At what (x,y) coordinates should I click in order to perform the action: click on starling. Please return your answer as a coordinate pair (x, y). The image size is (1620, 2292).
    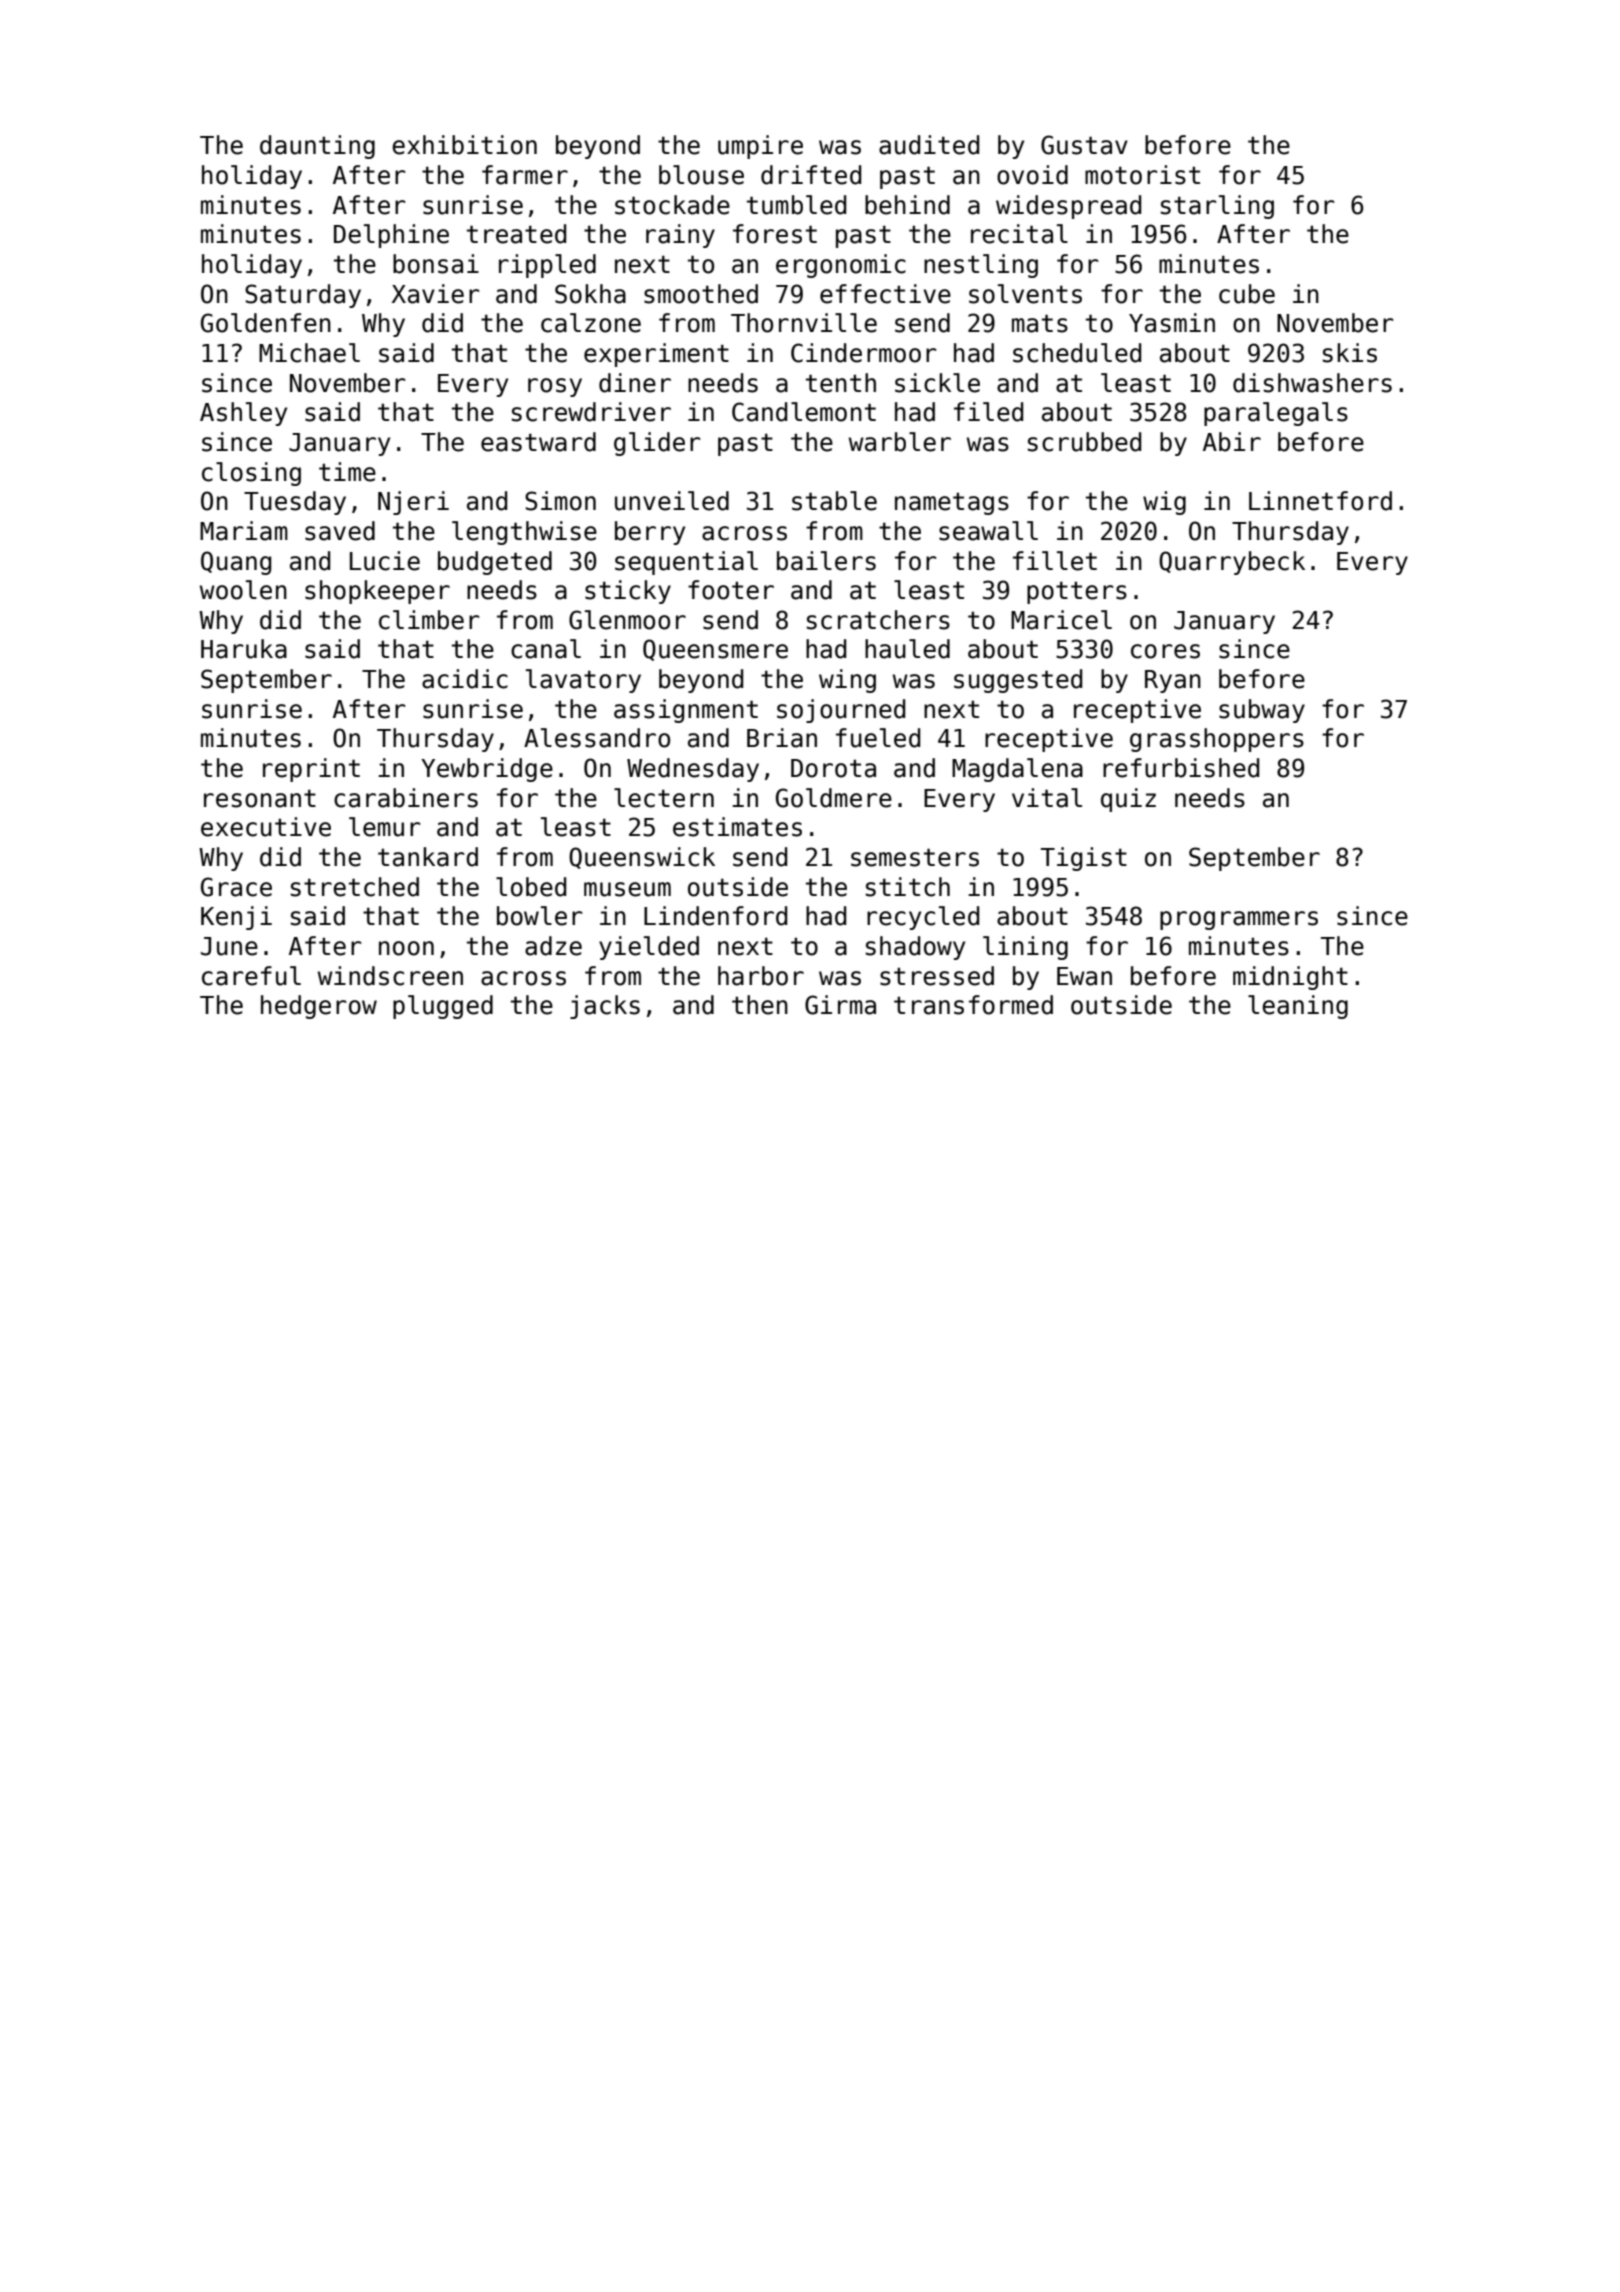
    Looking at the image, I should click on (1217, 207).
